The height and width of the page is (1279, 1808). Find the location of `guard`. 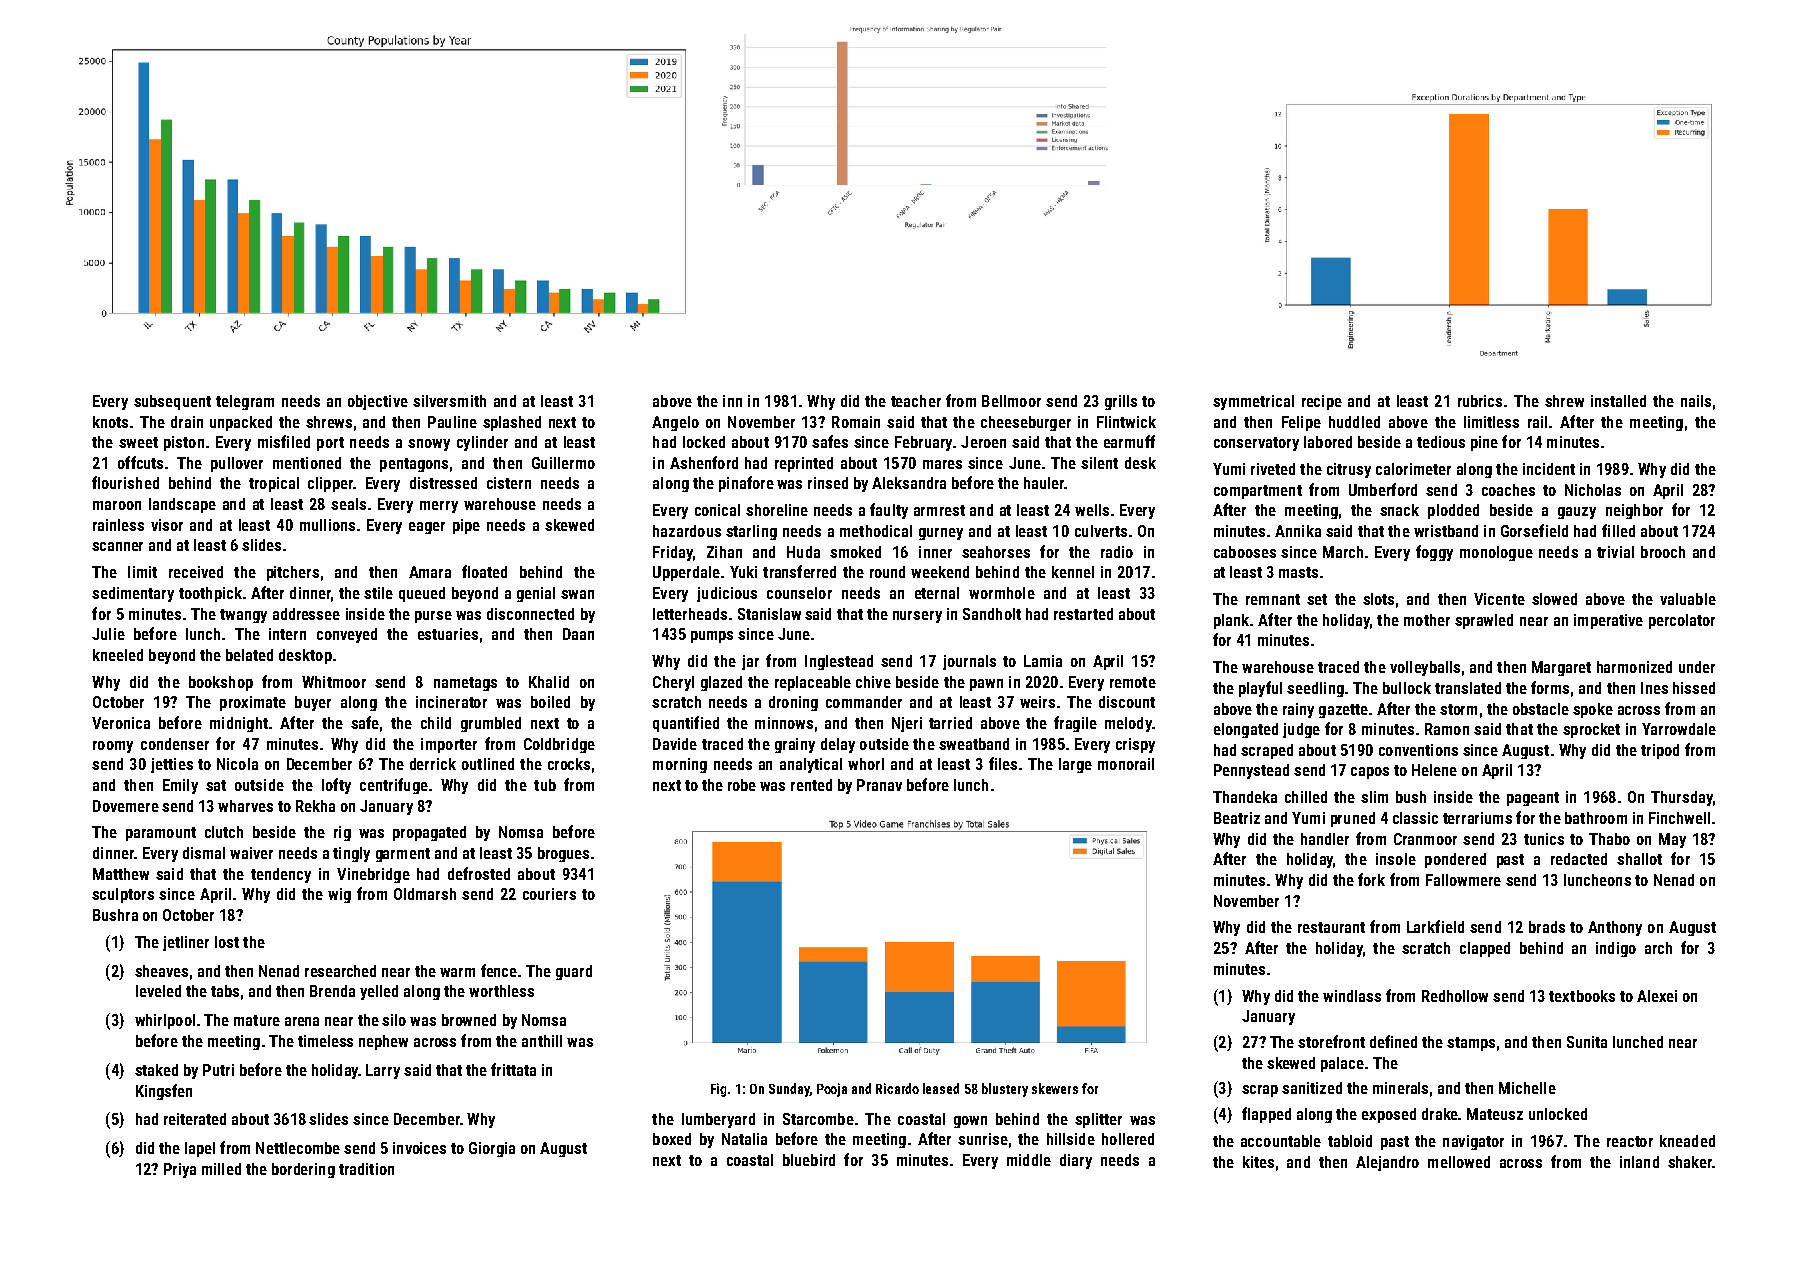

guard is located at coordinates (574, 972).
